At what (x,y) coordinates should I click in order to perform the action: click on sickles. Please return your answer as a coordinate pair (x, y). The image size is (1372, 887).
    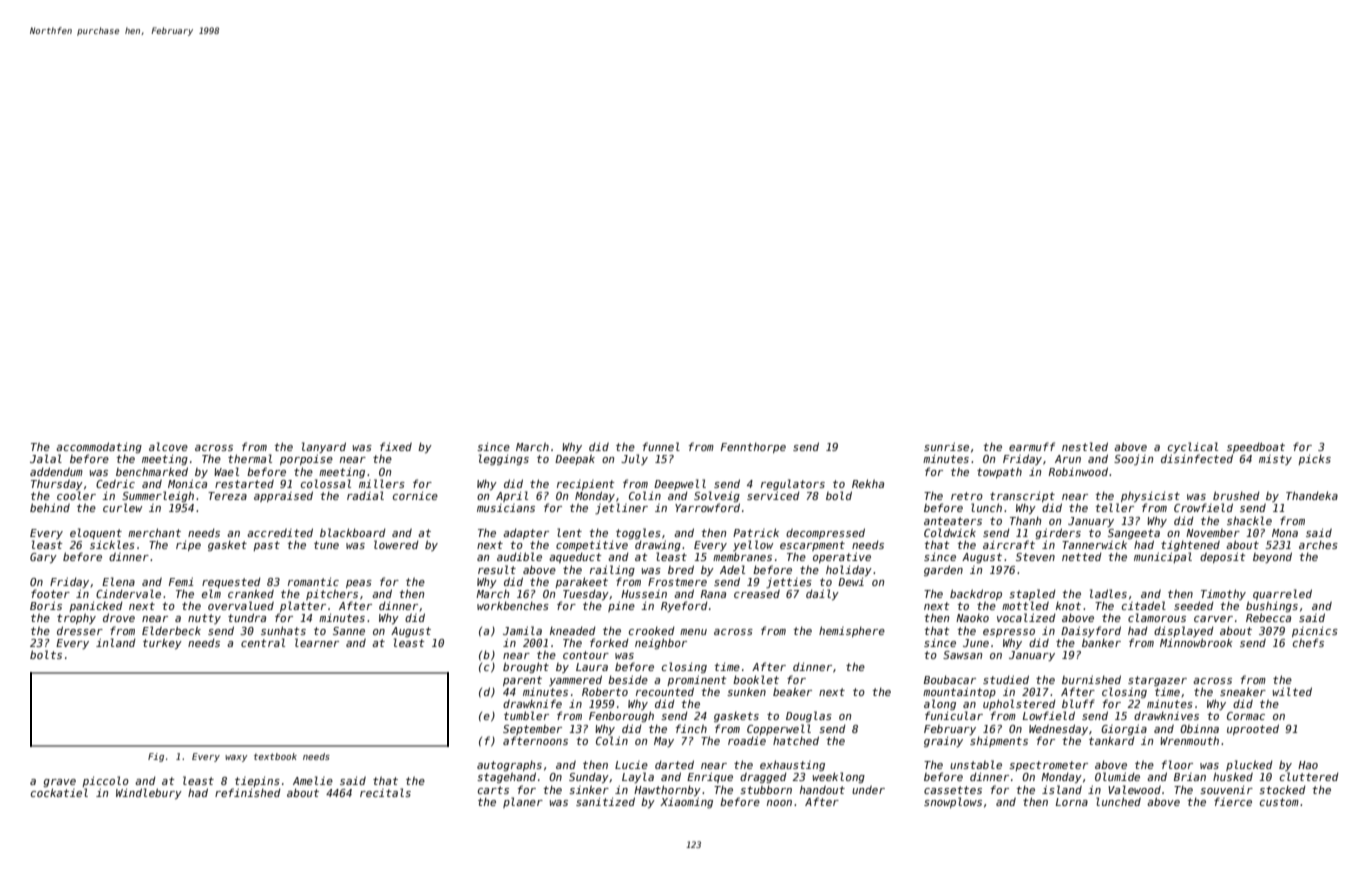
    Looking at the image, I should click on (112, 544).
